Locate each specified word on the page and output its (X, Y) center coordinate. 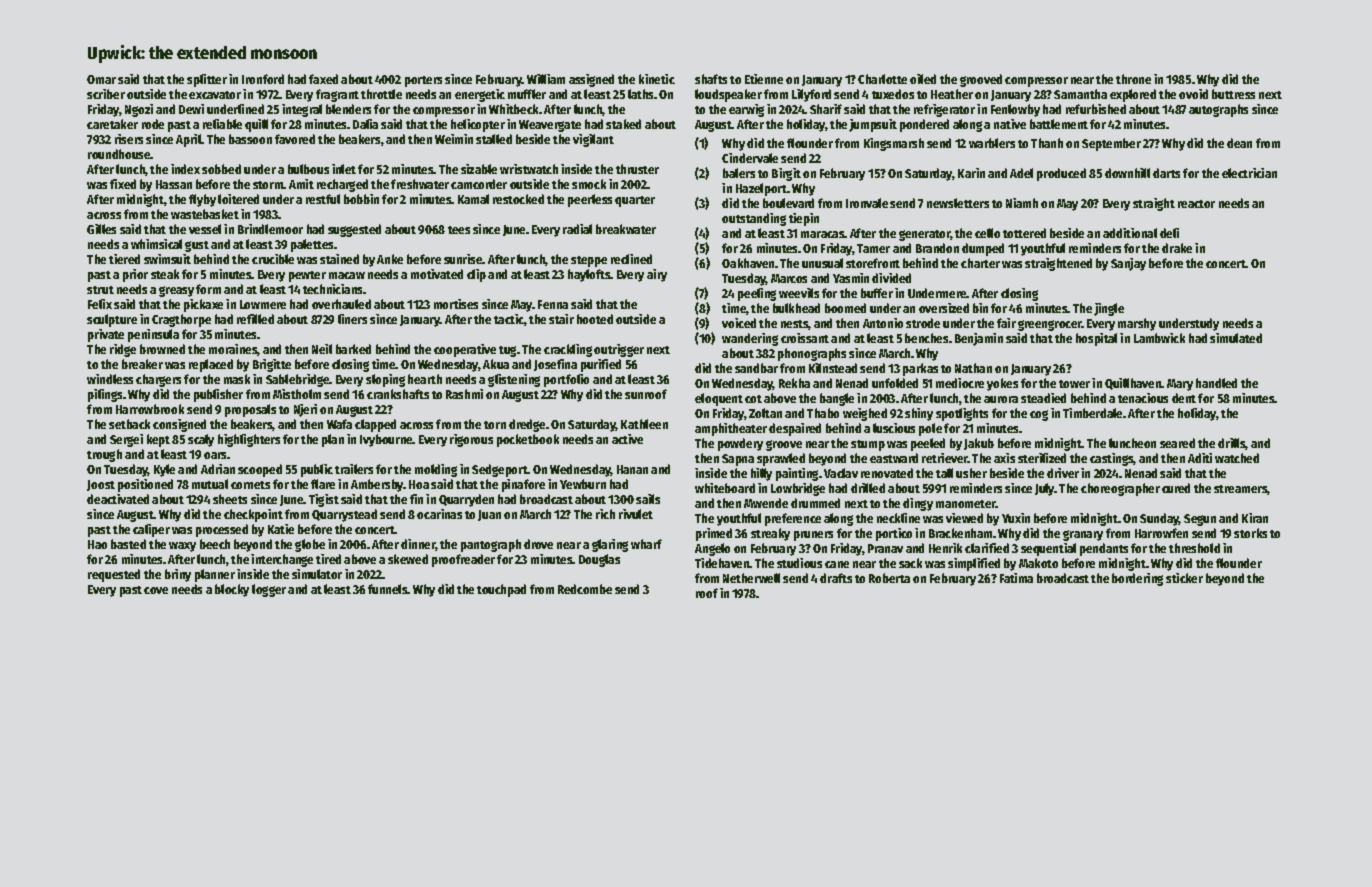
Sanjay (1128, 264)
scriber (106, 94)
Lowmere (263, 304)
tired (328, 559)
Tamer (873, 248)
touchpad (501, 590)
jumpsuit (873, 125)
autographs (1218, 110)
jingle (1109, 309)
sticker (1184, 578)
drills (1232, 444)
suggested (354, 230)
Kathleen (644, 424)
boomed (845, 308)
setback (129, 424)
